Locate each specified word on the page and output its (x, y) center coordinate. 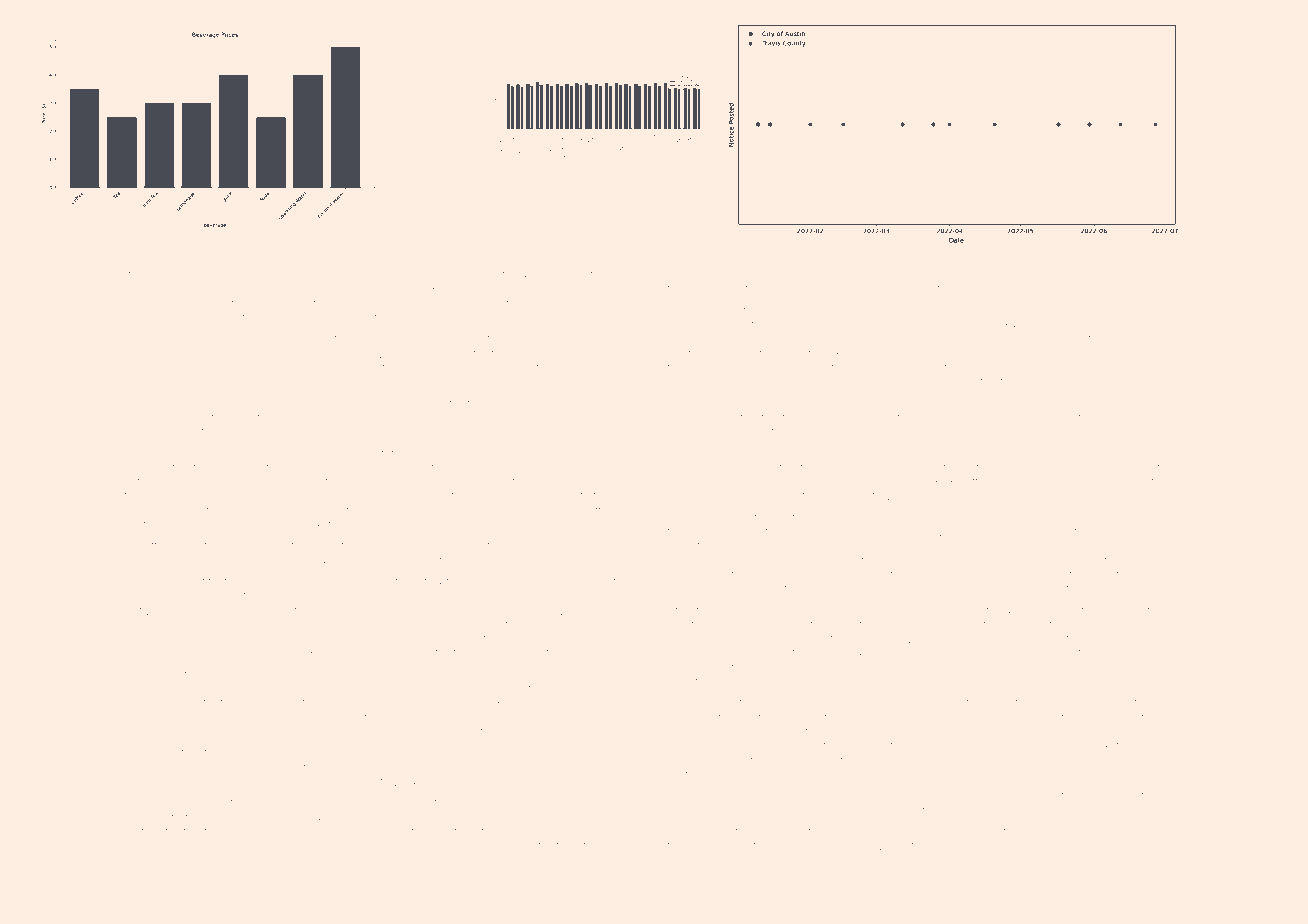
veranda (1102, 625)
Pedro (426, 367)
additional (693, 760)
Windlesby (755, 397)
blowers (1096, 274)
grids (1113, 384)
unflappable (408, 732)
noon (1096, 796)
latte (153, 545)
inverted (548, 625)
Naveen (138, 845)
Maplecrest (698, 275)
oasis (1048, 589)
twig (251, 277)
